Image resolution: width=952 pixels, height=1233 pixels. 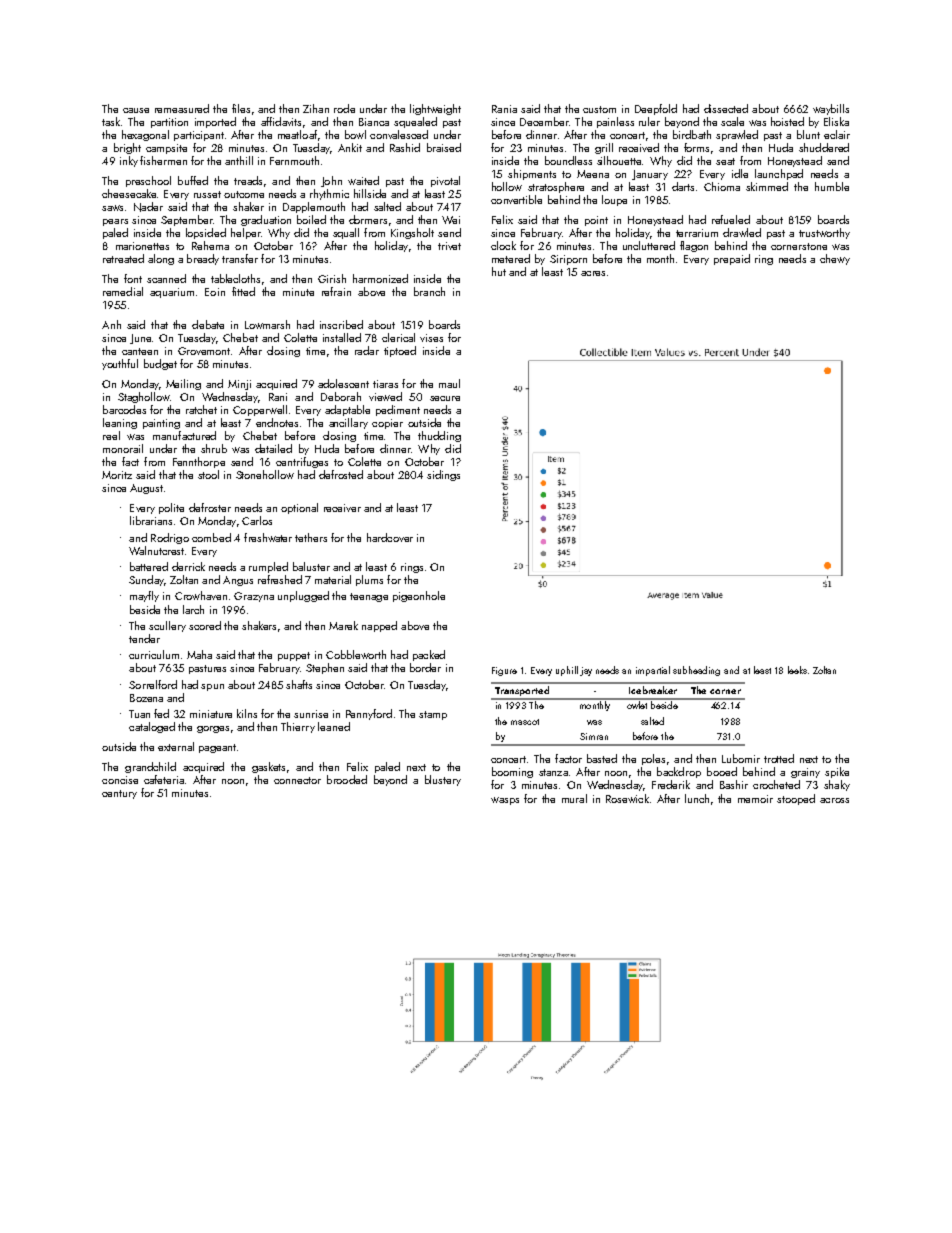 What do you see at coordinates (443, 475) in the screenshot?
I see `sidings` at bounding box center [443, 475].
